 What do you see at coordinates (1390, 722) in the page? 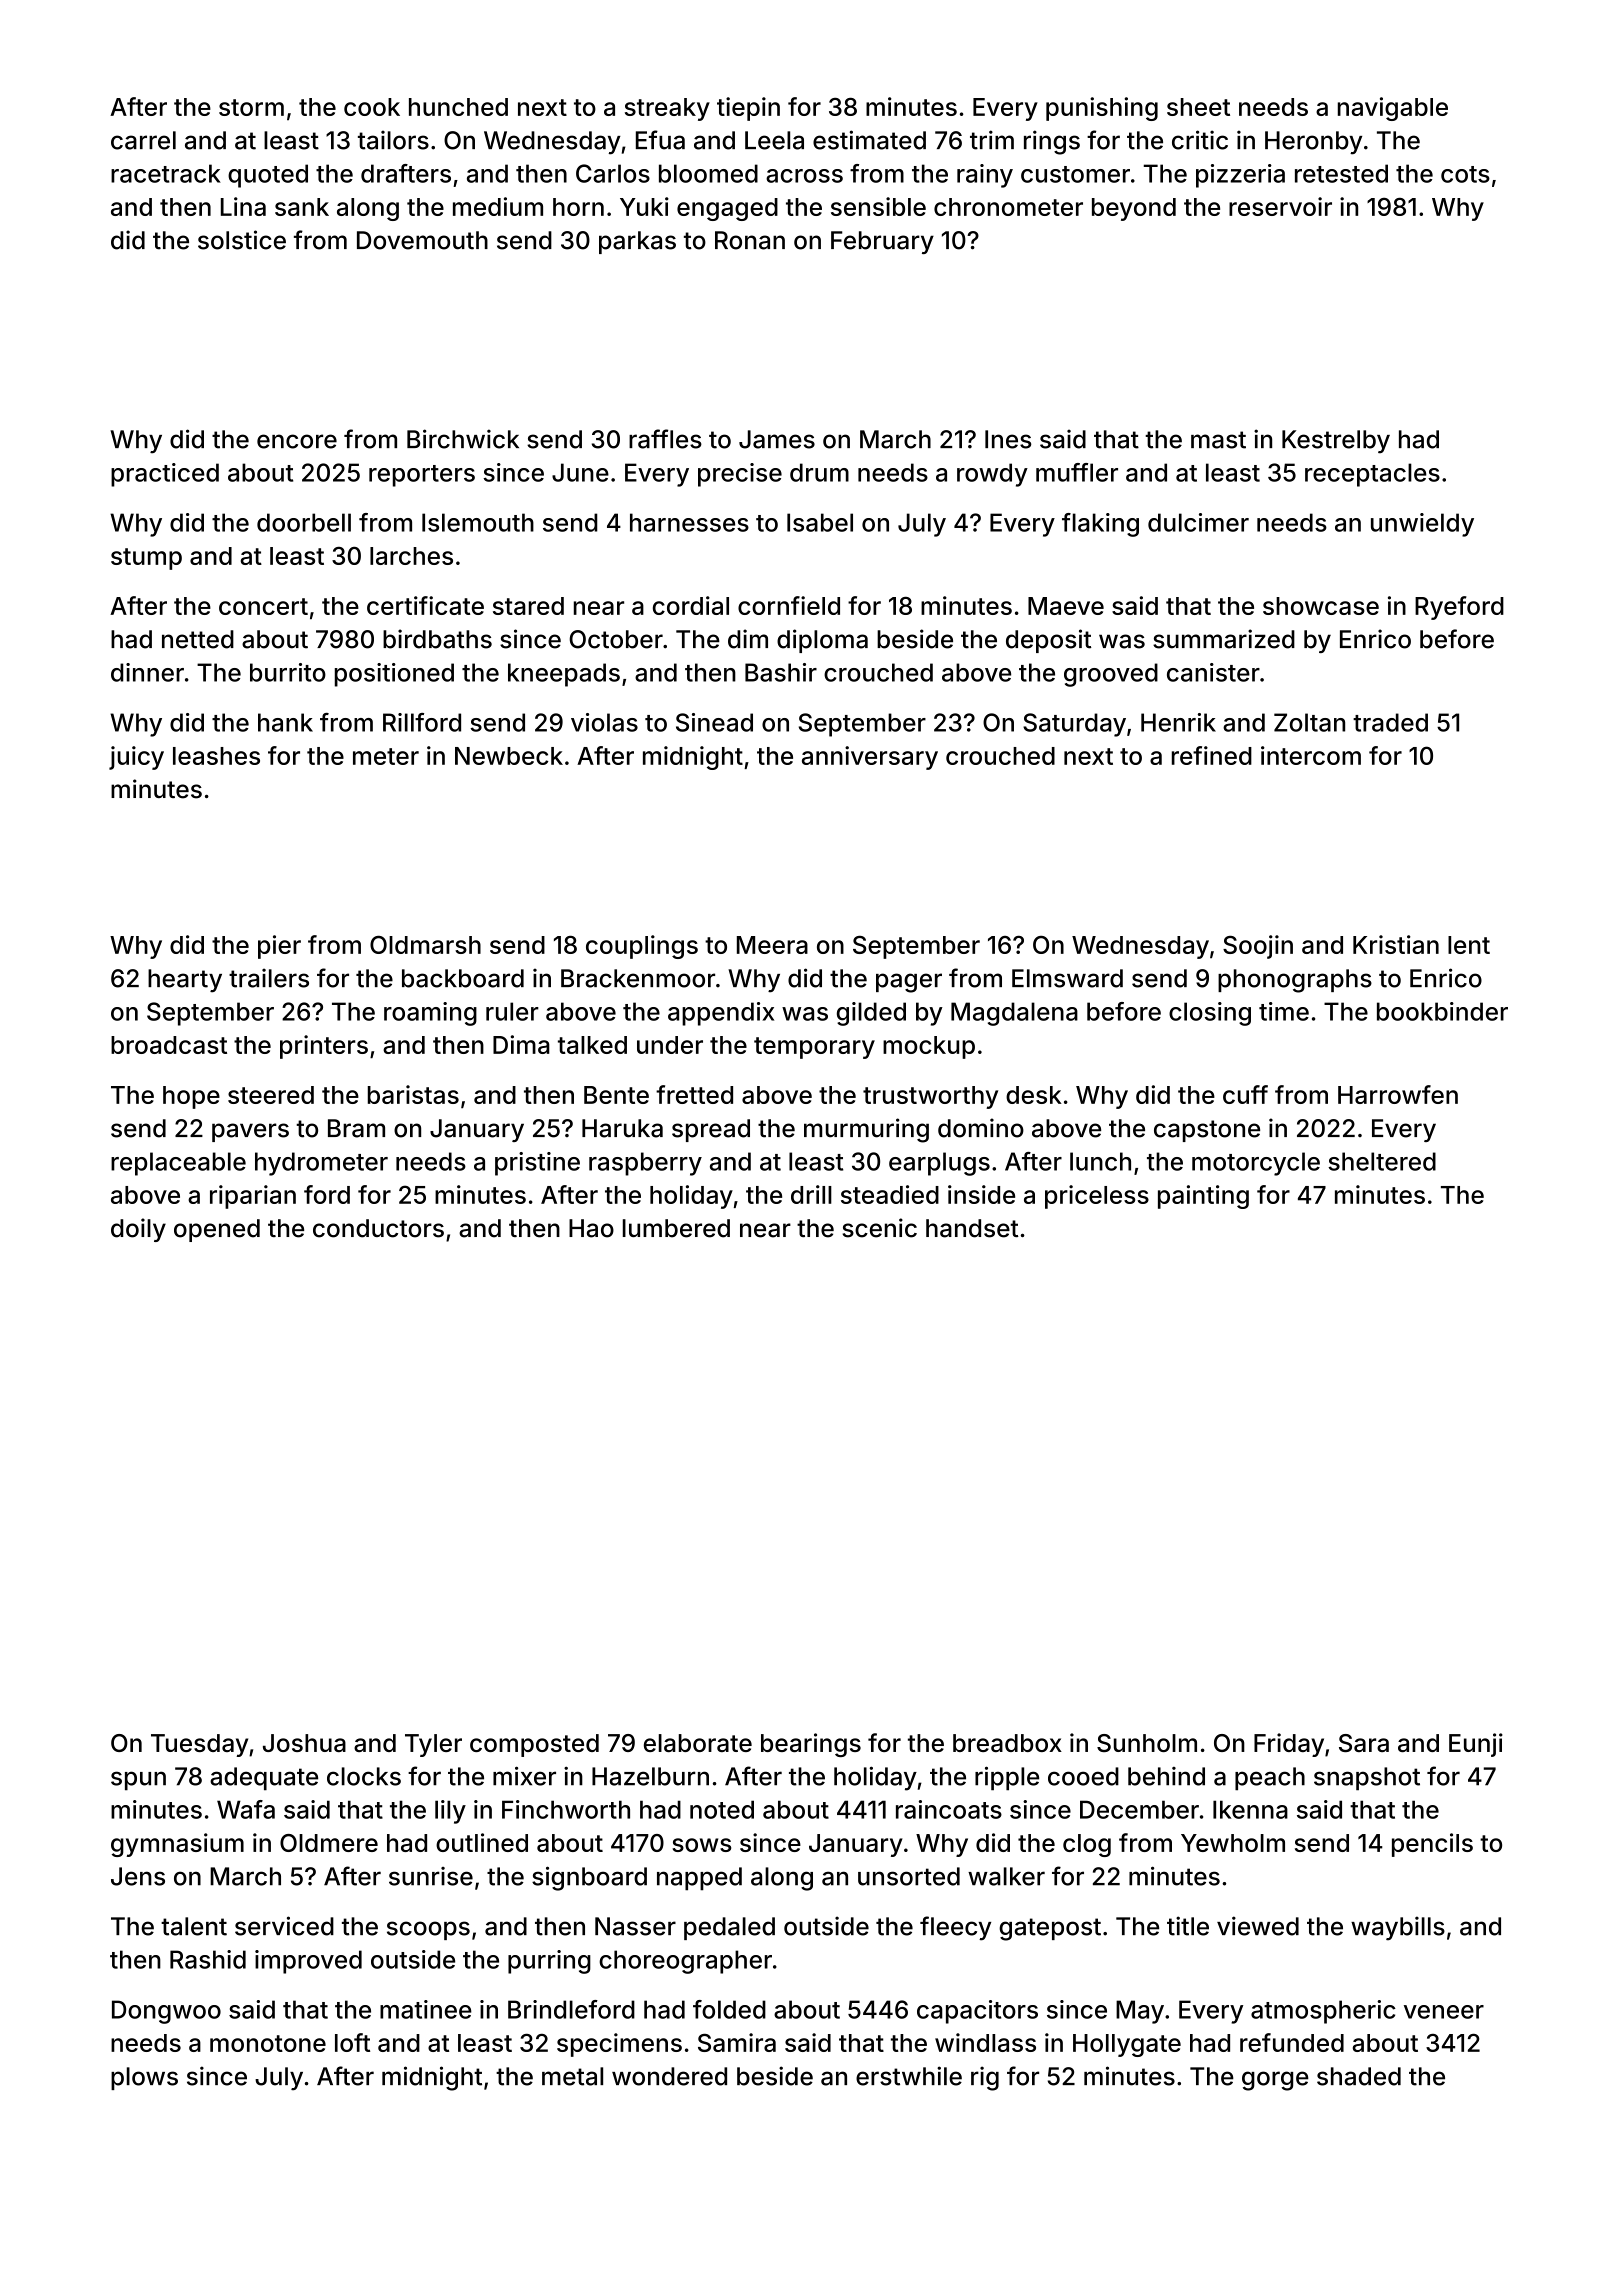
I see `traded` at bounding box center [1390, 722].
